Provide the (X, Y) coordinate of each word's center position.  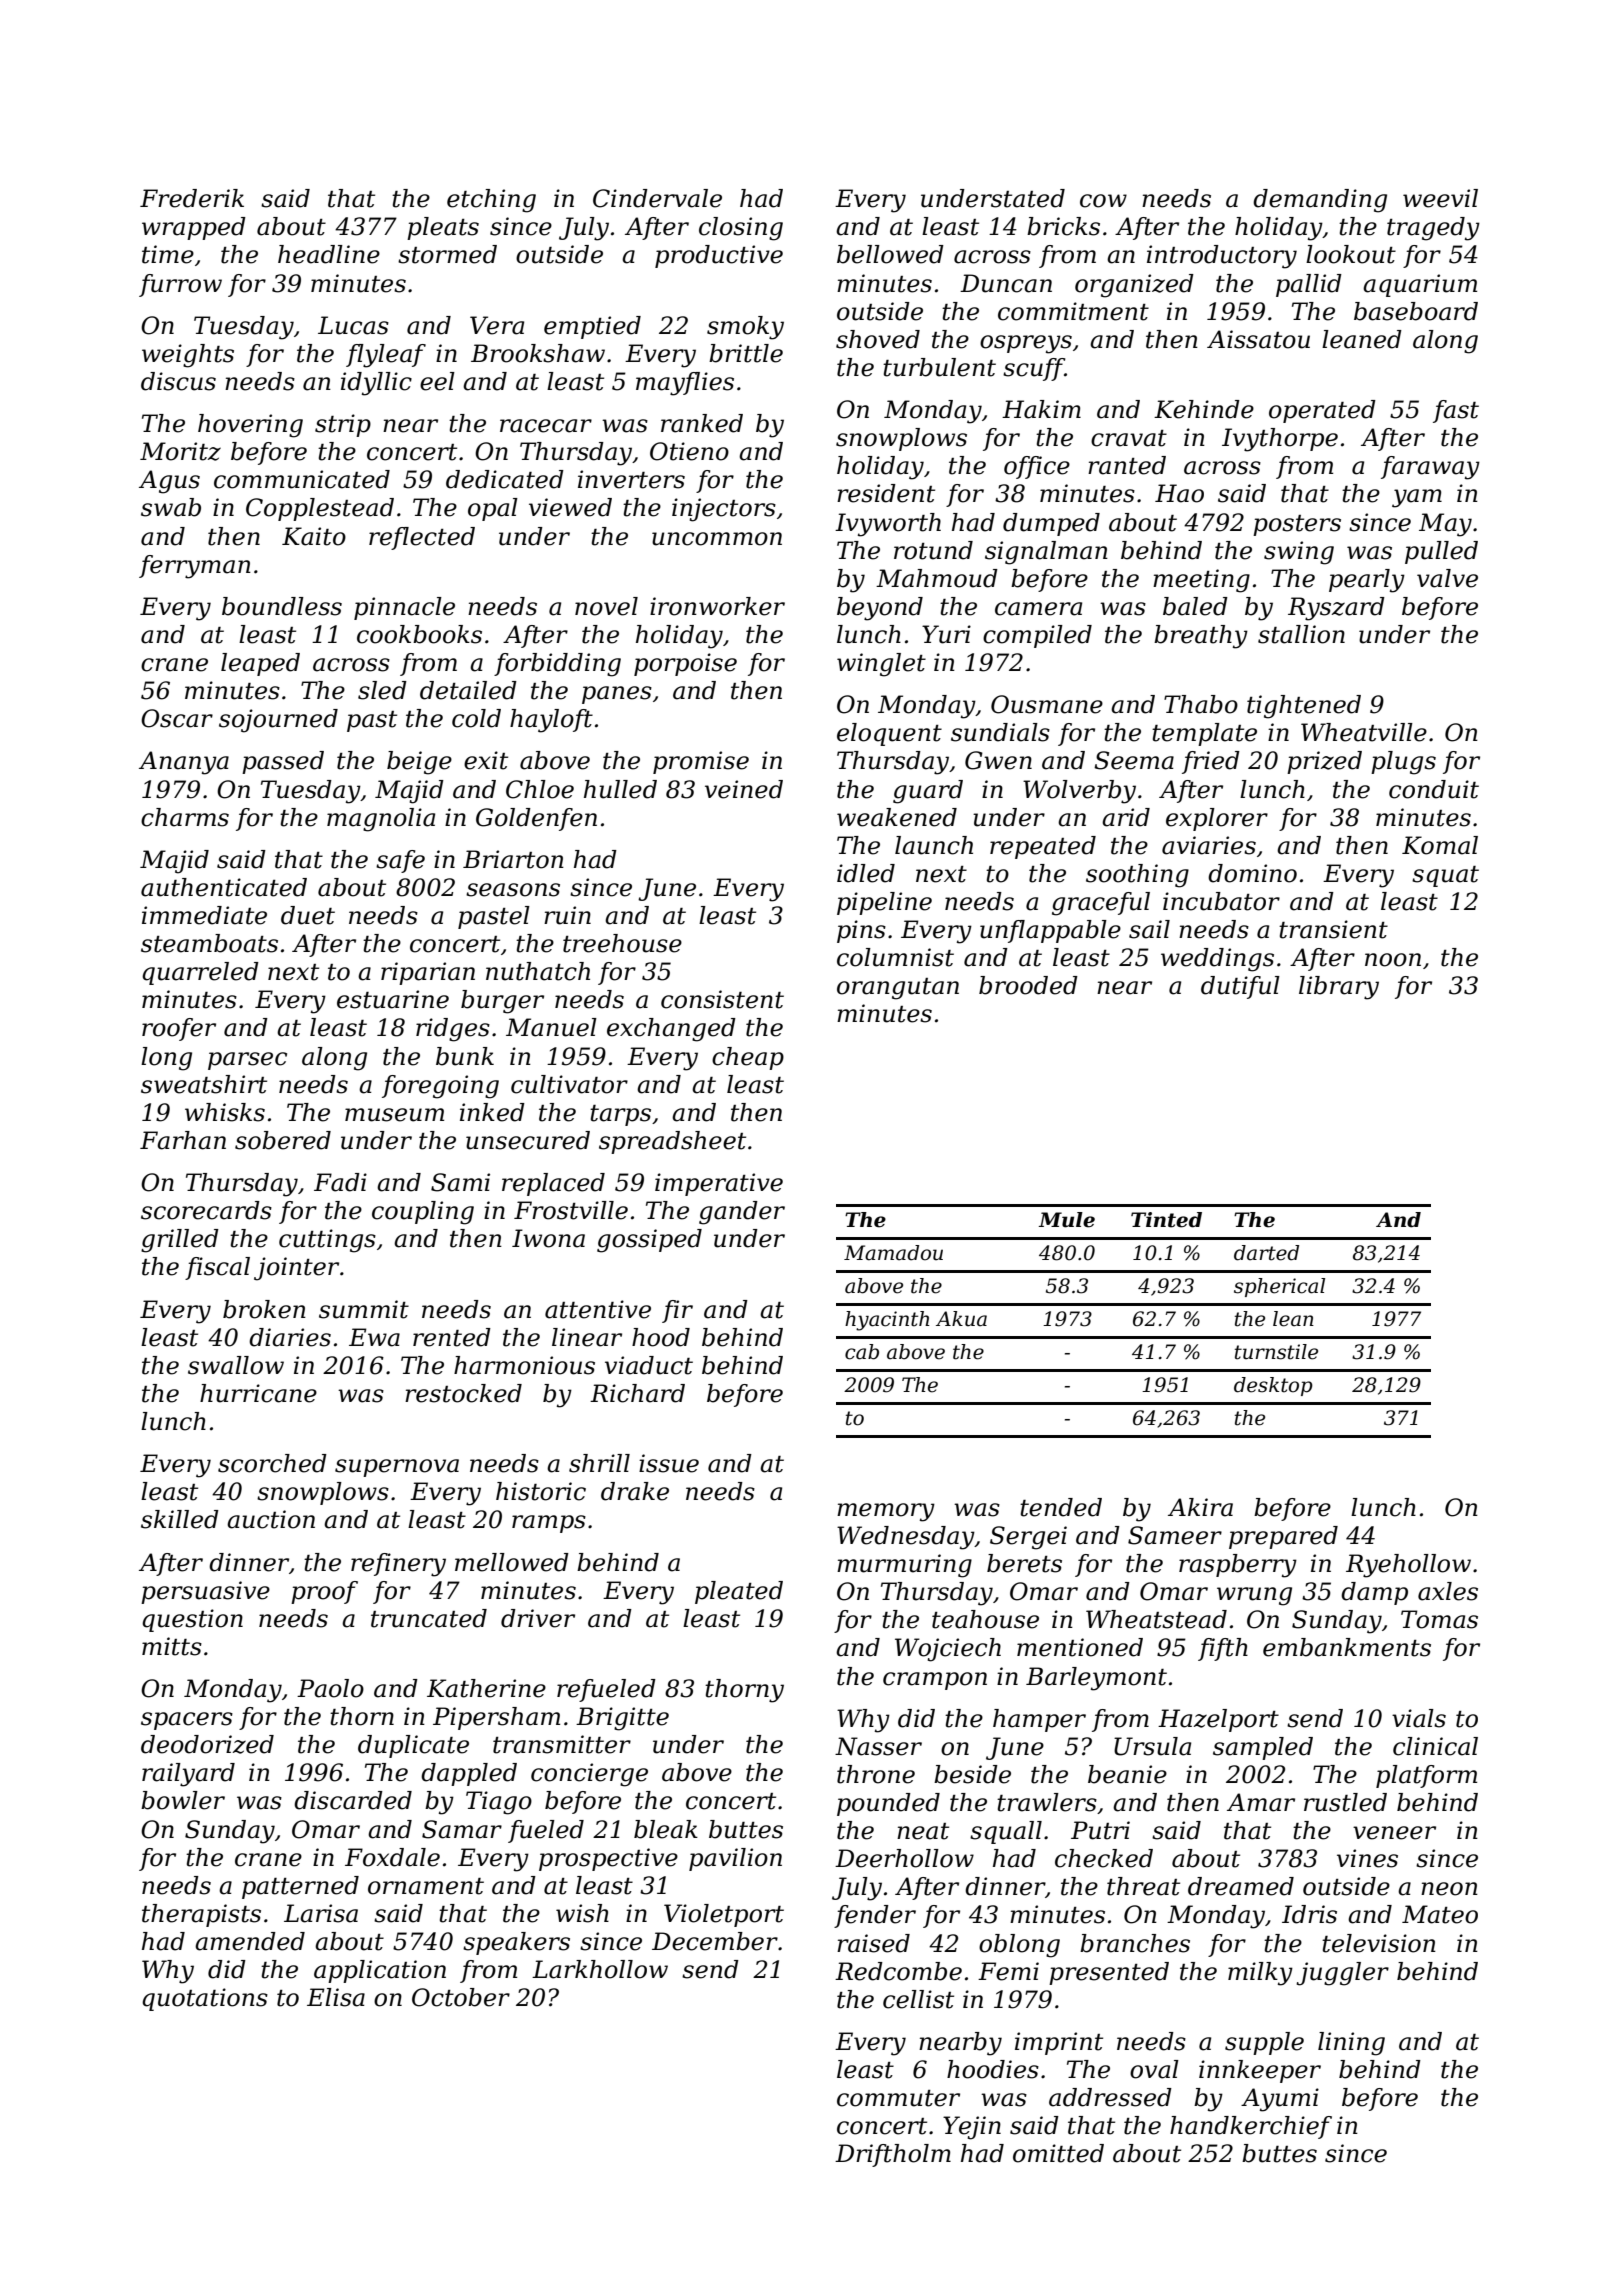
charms (185, 817)
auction (271, 1519)
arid (1126, 817)
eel (437, 381)
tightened (1304, 707)
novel (606, 606)
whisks (225, 1112)
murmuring (904, 1566)
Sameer (1175, 1535)
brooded (1028, 985)
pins (861, 931)
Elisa (336, 1997)
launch (934, 845)
